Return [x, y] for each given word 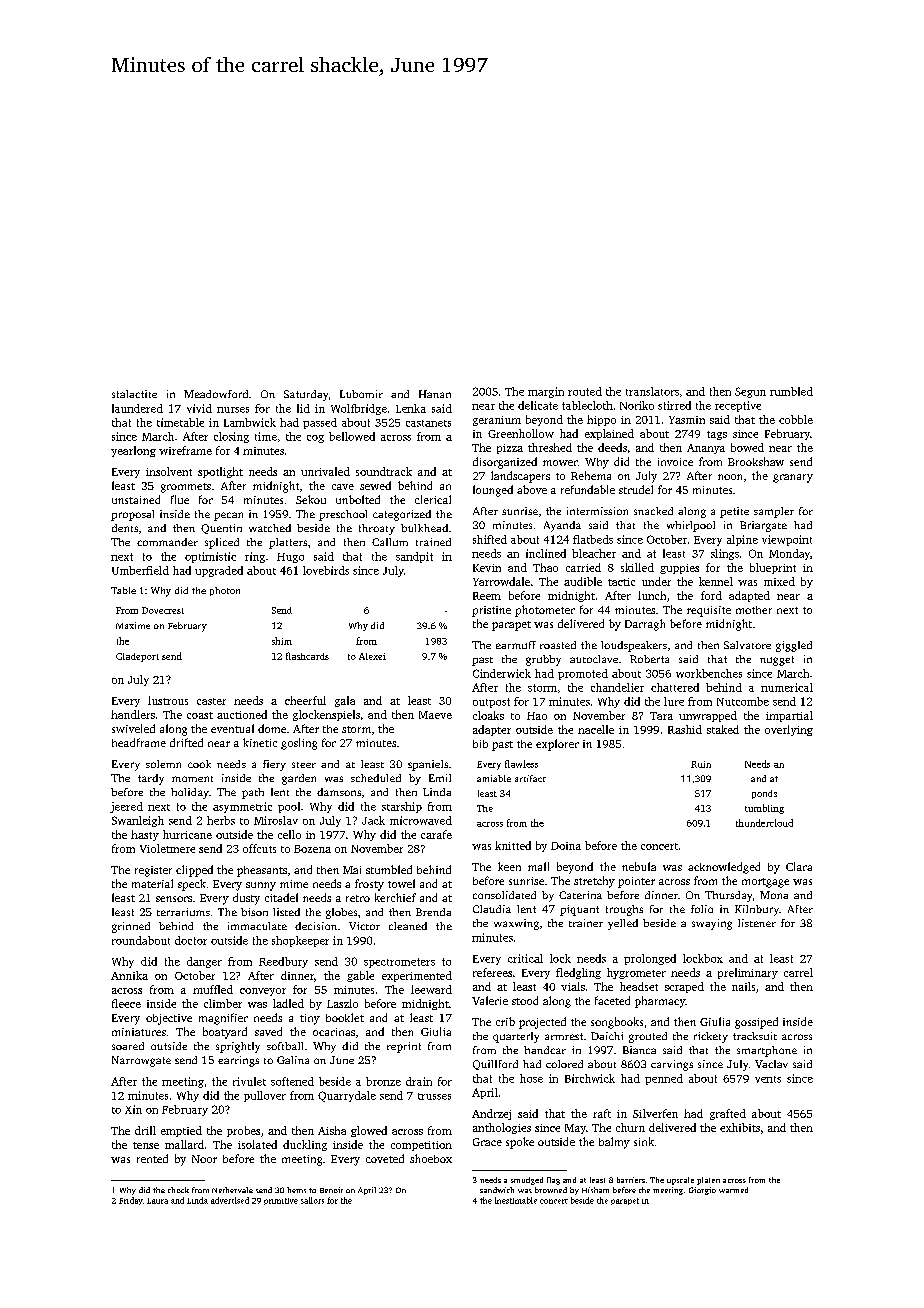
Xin [133, 1109]
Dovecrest [163, 610]
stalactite [134, 394]
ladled [288, 1003]
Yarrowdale [501, 581]
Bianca [639, 1050]
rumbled [791, 391]
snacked [653, 511]
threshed [550, 447]
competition [421, 1146]
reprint [404, 1047]
